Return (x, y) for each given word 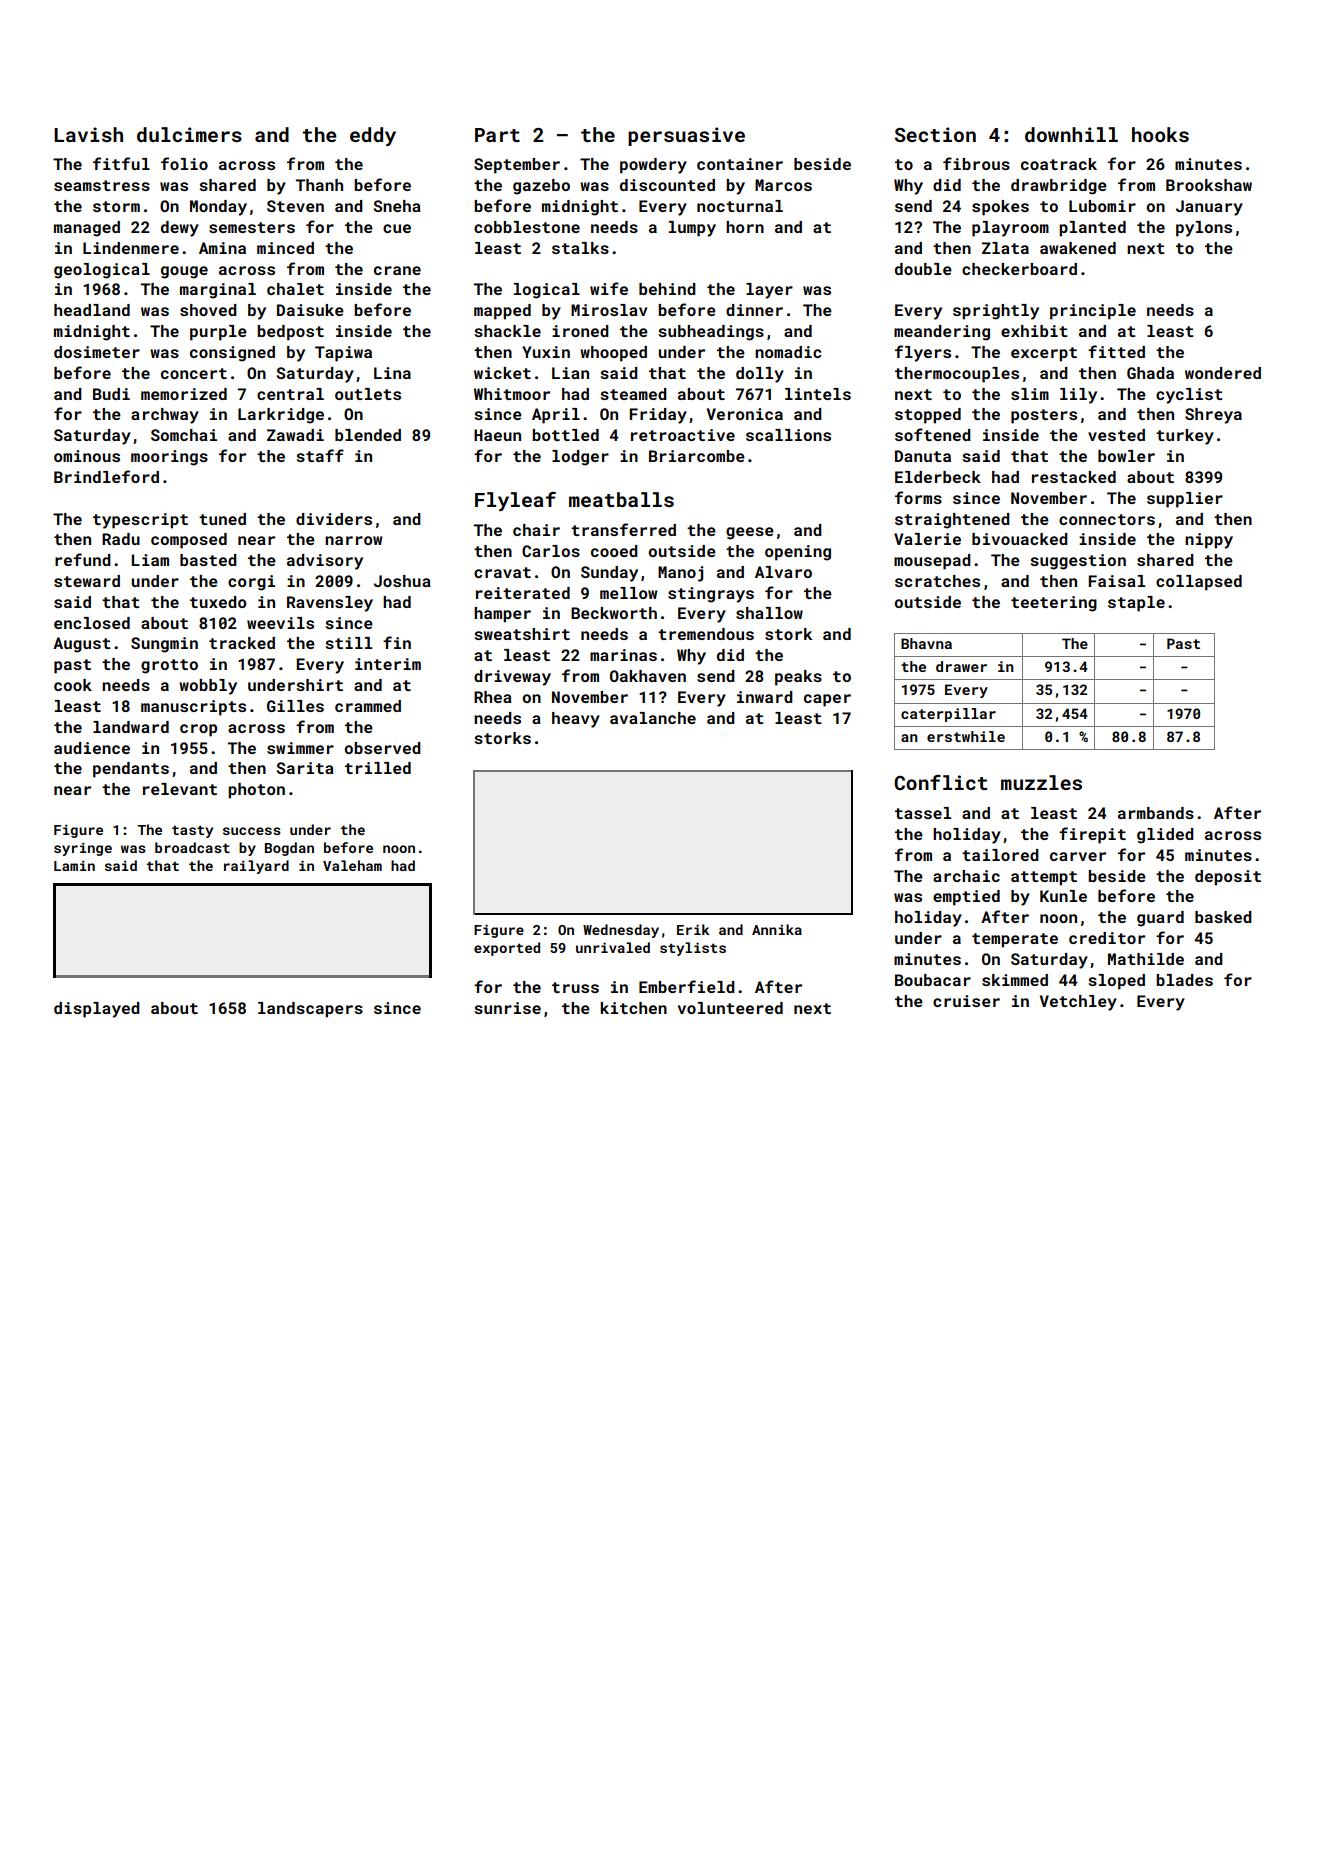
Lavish (88, 134)
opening (798, 553)
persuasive (686, 136)
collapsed (1199, 583)
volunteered (730, 1008)
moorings (169, 458)
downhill (1071, 134)
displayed (97, 1010)
